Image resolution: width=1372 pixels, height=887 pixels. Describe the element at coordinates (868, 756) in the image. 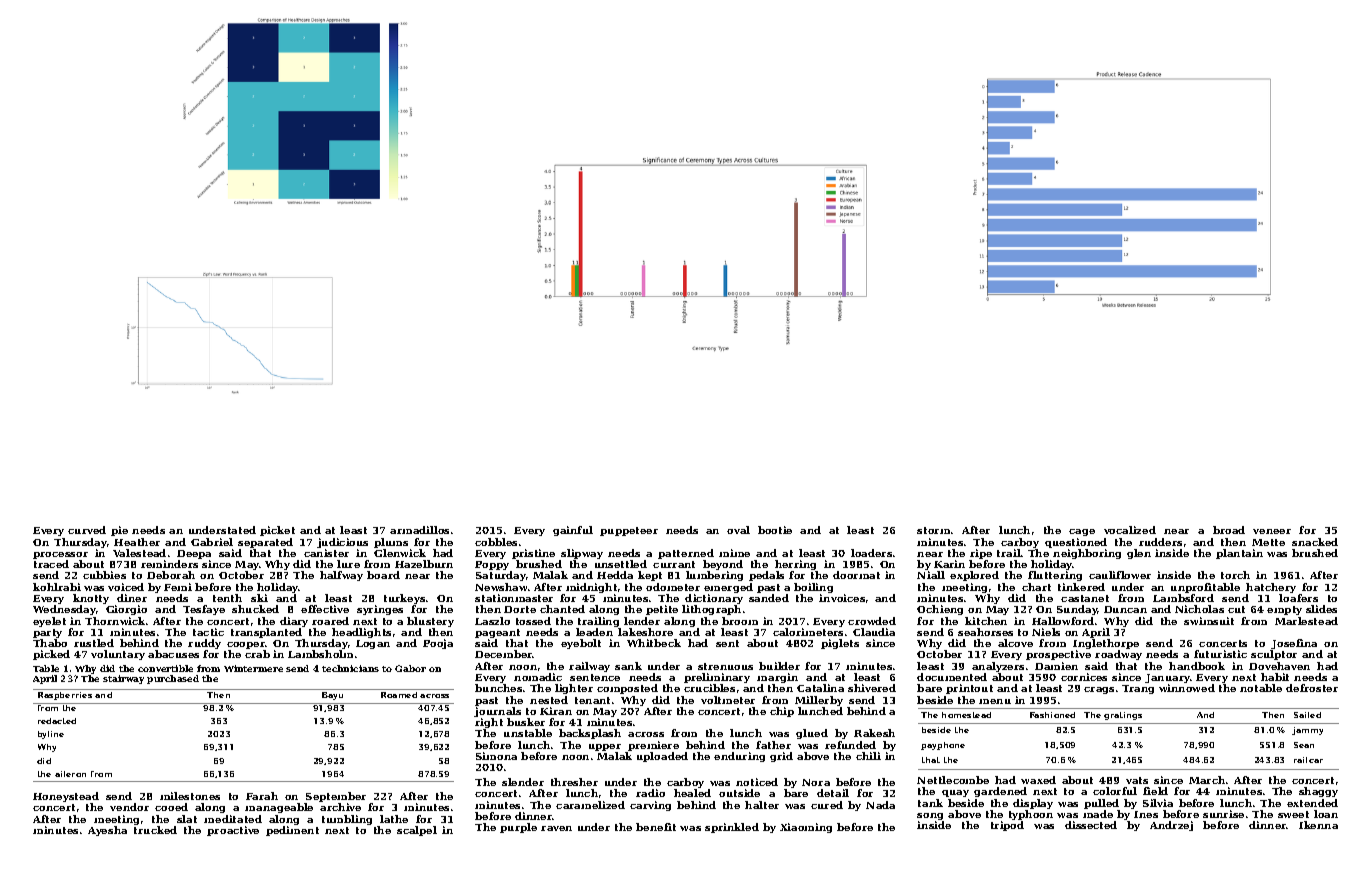

I see `chili` at that location.
